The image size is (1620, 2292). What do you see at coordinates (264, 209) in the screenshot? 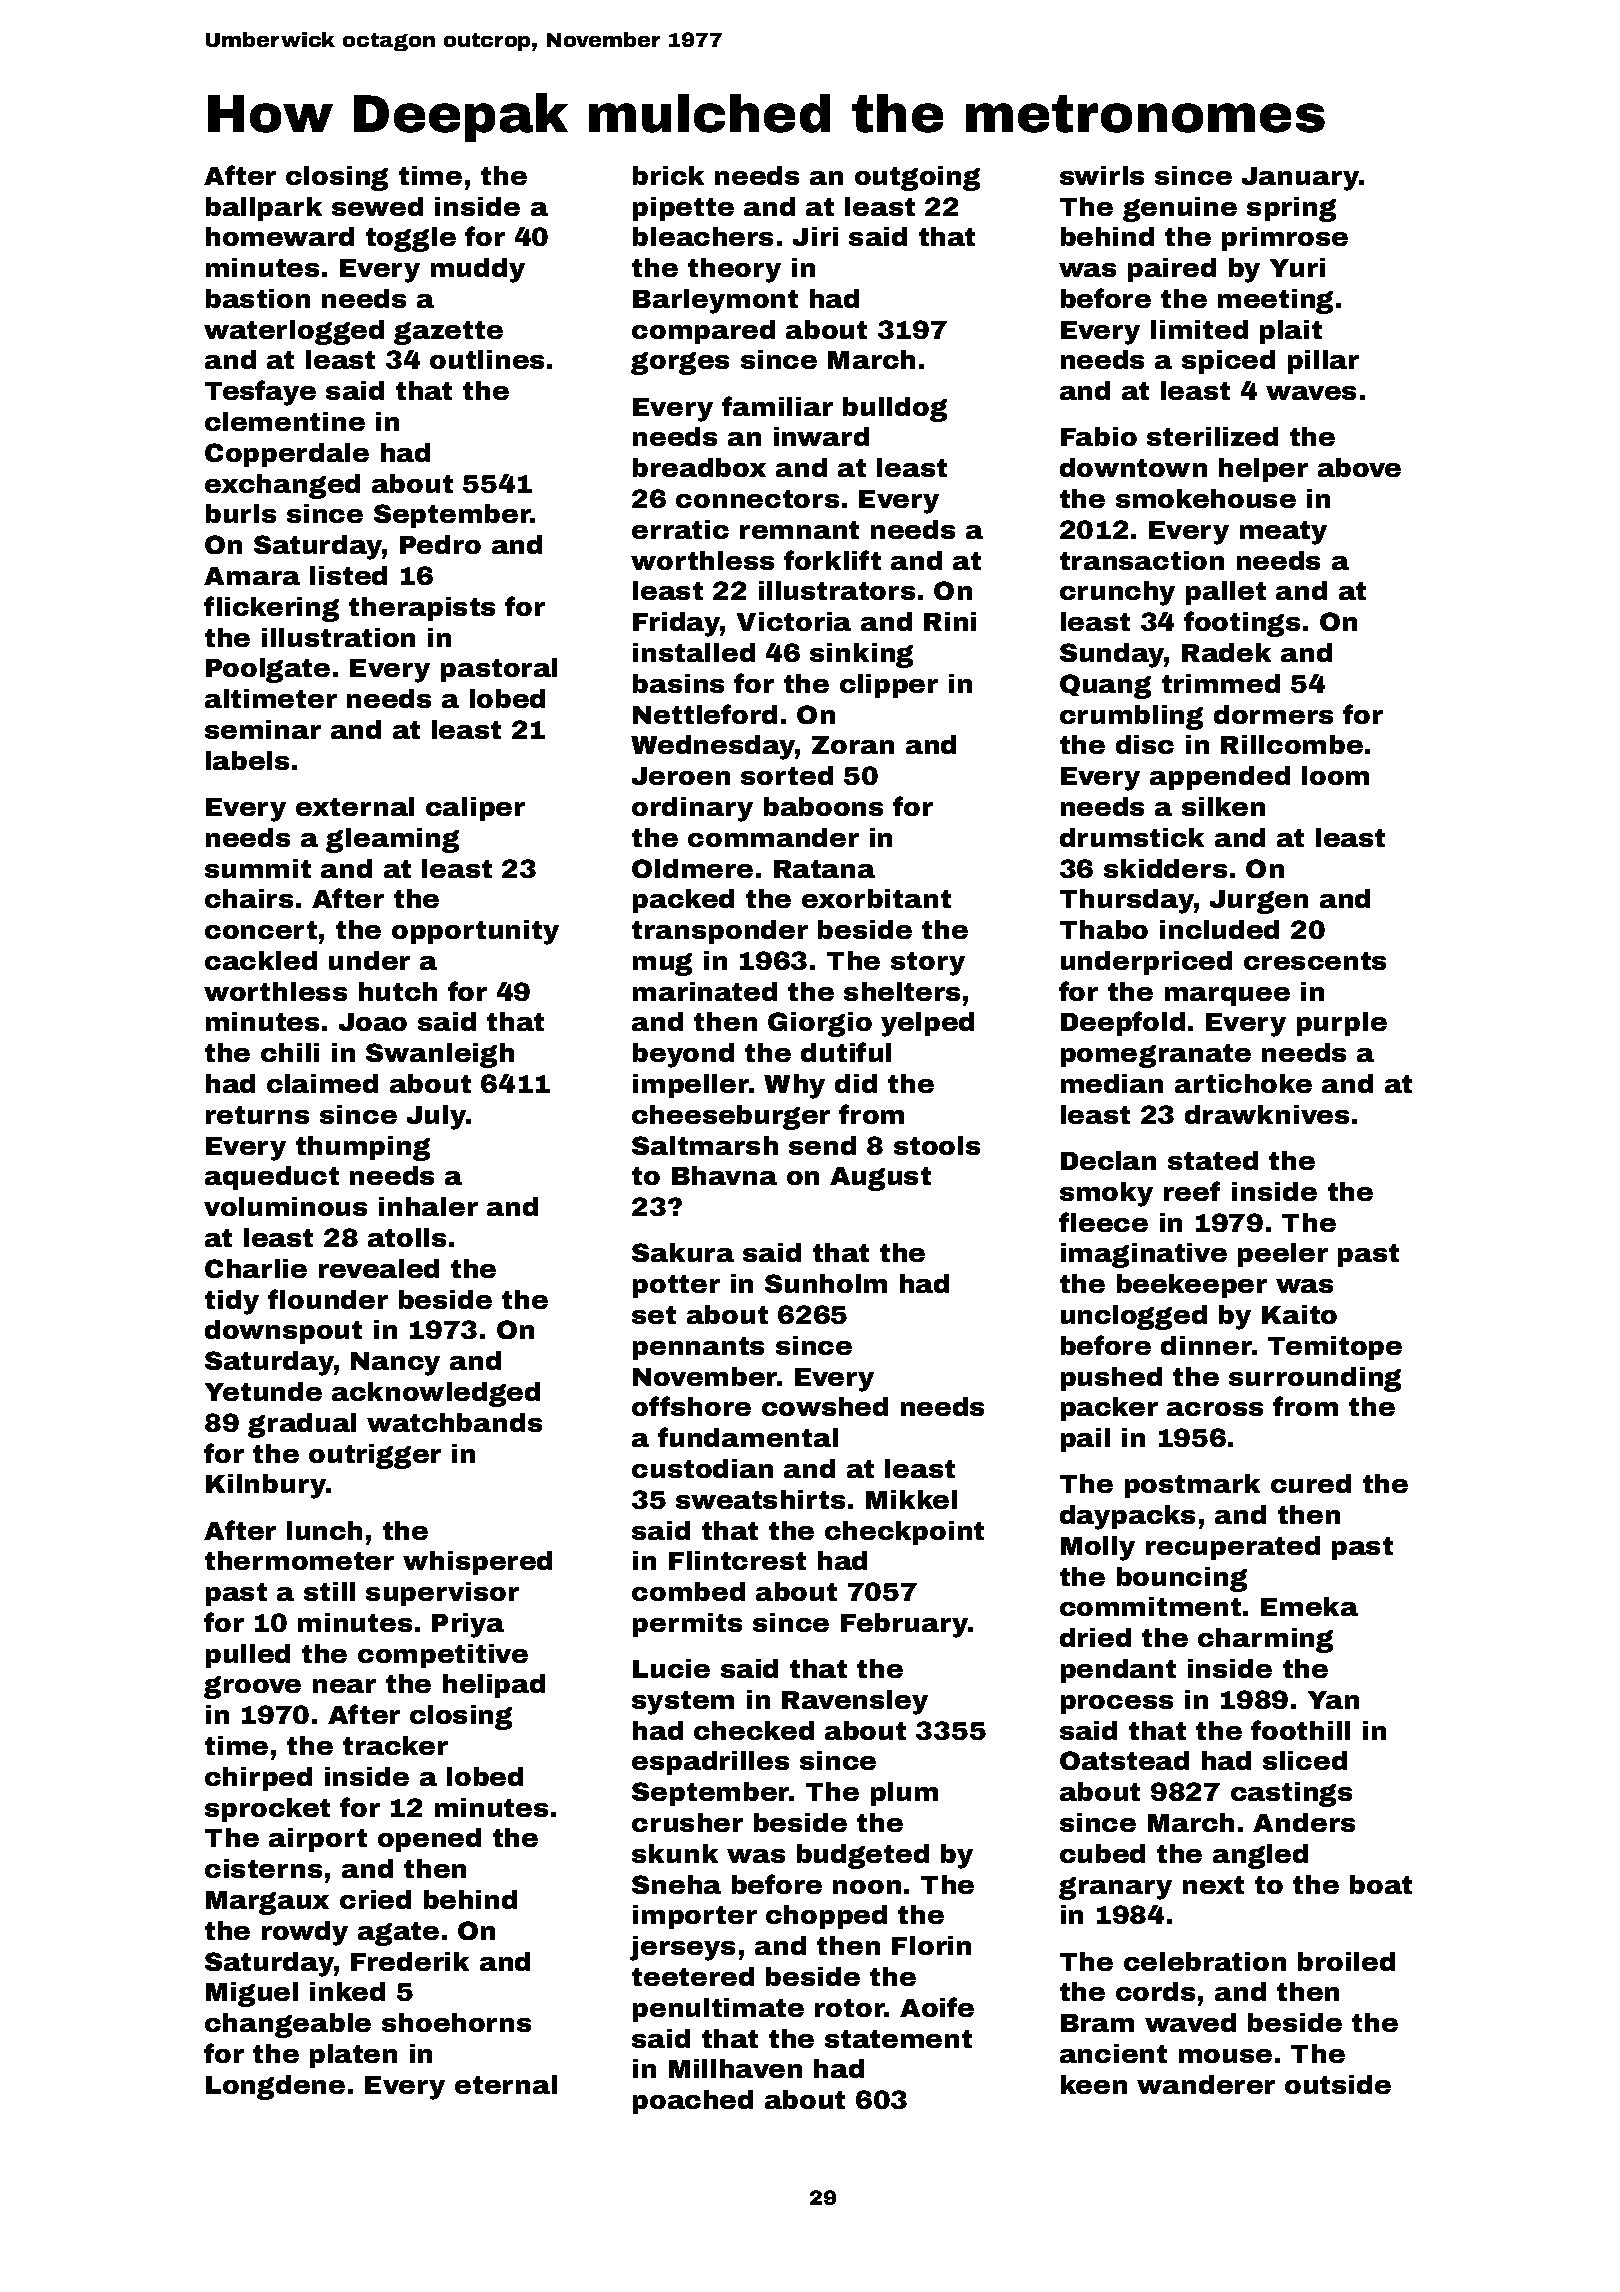
I see `ballpark` at bounding box center [264, 209].
